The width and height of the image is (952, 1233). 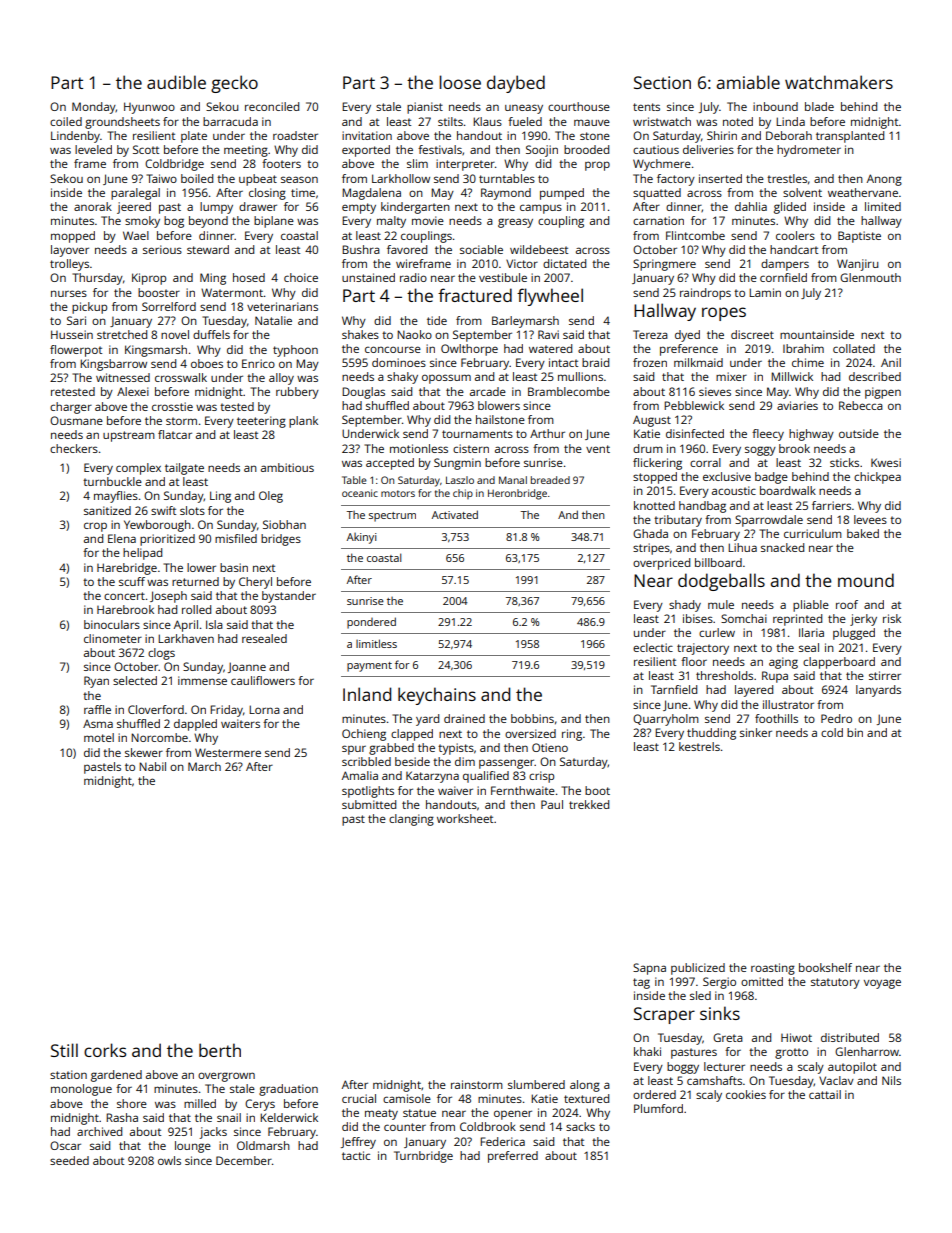 I want to click on Hussein, so click(x=72, y=334).
